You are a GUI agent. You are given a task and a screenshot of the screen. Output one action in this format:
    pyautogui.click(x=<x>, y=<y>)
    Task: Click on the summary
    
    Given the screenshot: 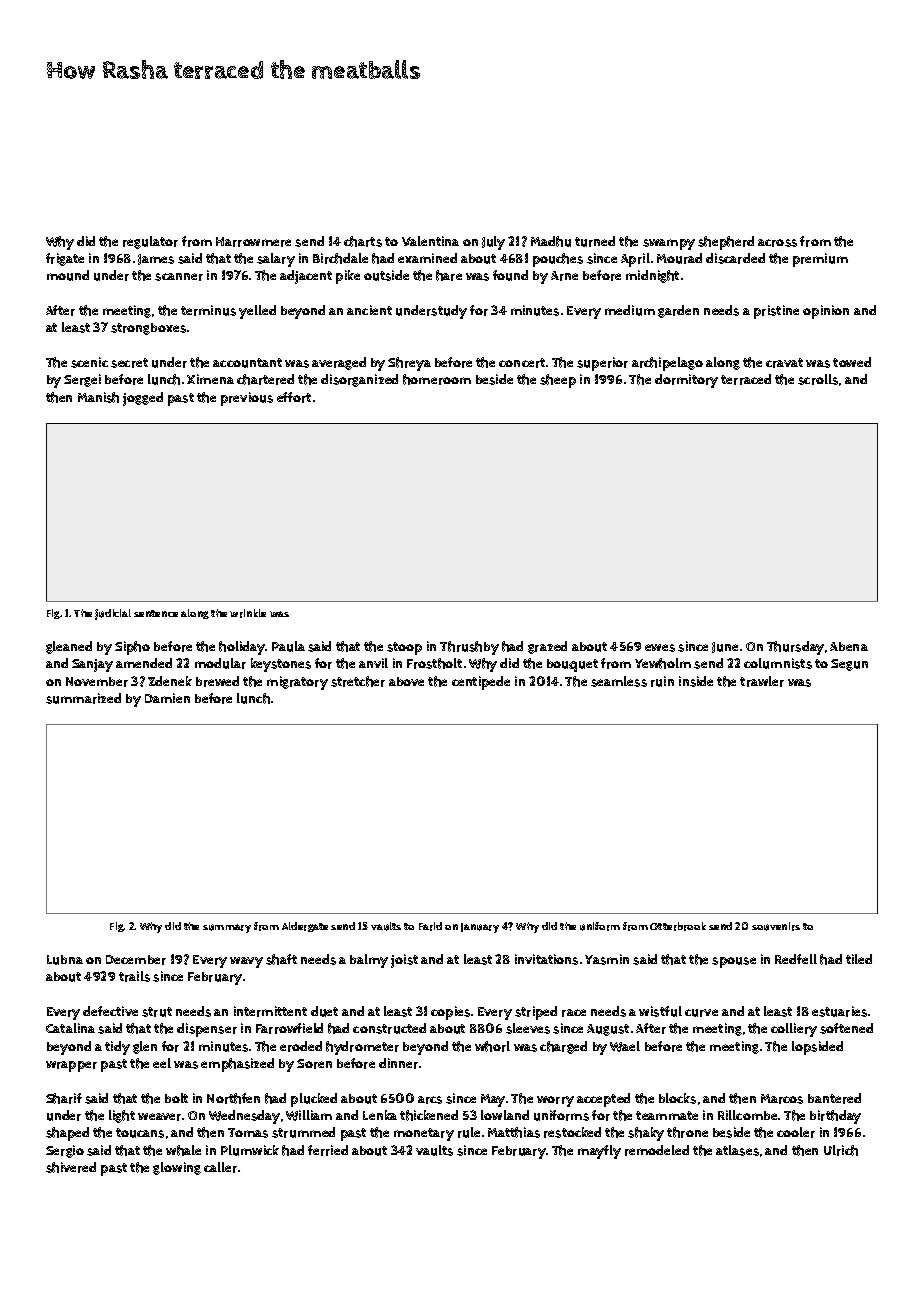 What is the action you would take?
    pyautogui.click(x=227, y=928)
